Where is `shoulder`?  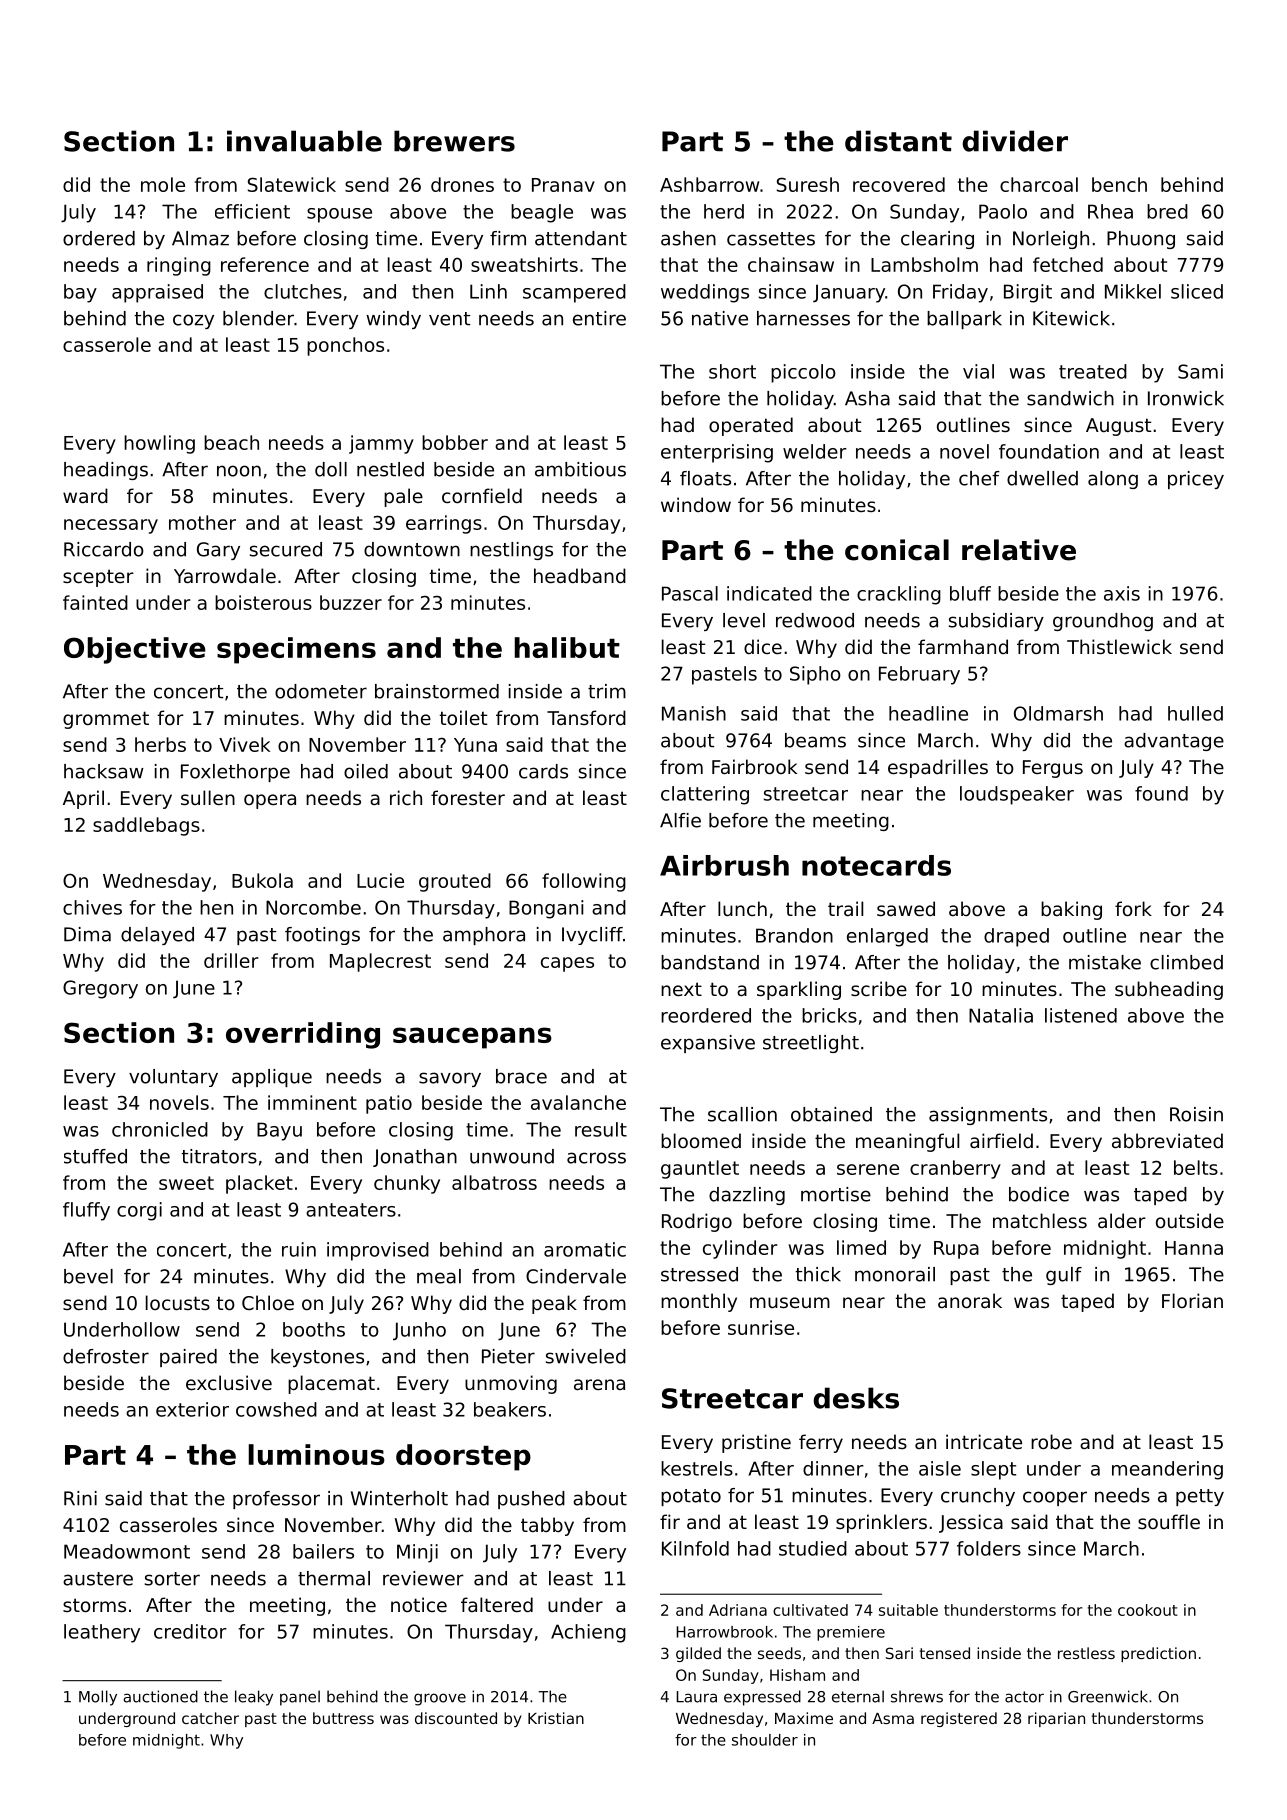 shoulder is located at coordinates (765, 1740).
